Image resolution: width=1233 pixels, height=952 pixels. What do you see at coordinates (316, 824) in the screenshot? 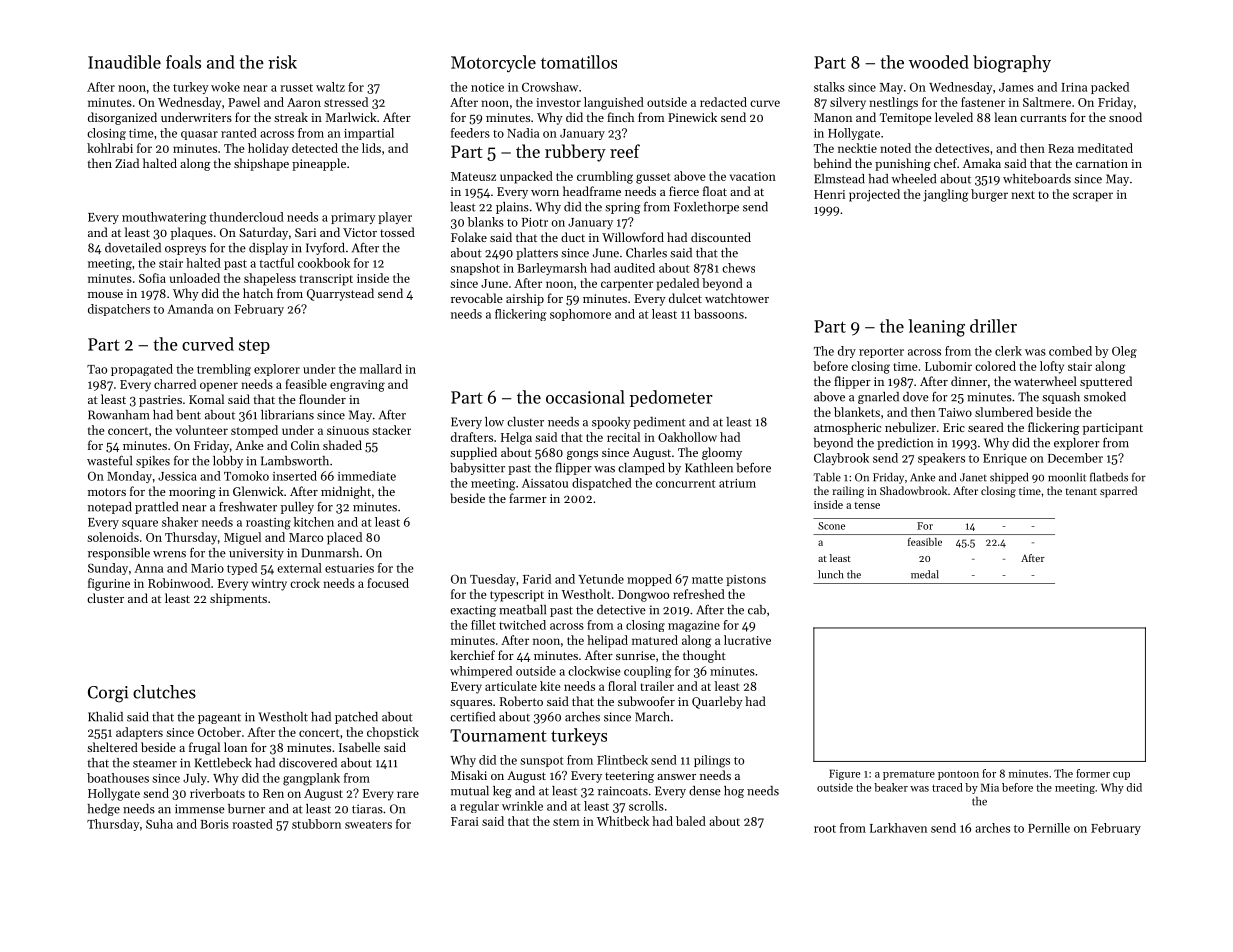
I see `stubborn` at bounding box center [316, 824].
